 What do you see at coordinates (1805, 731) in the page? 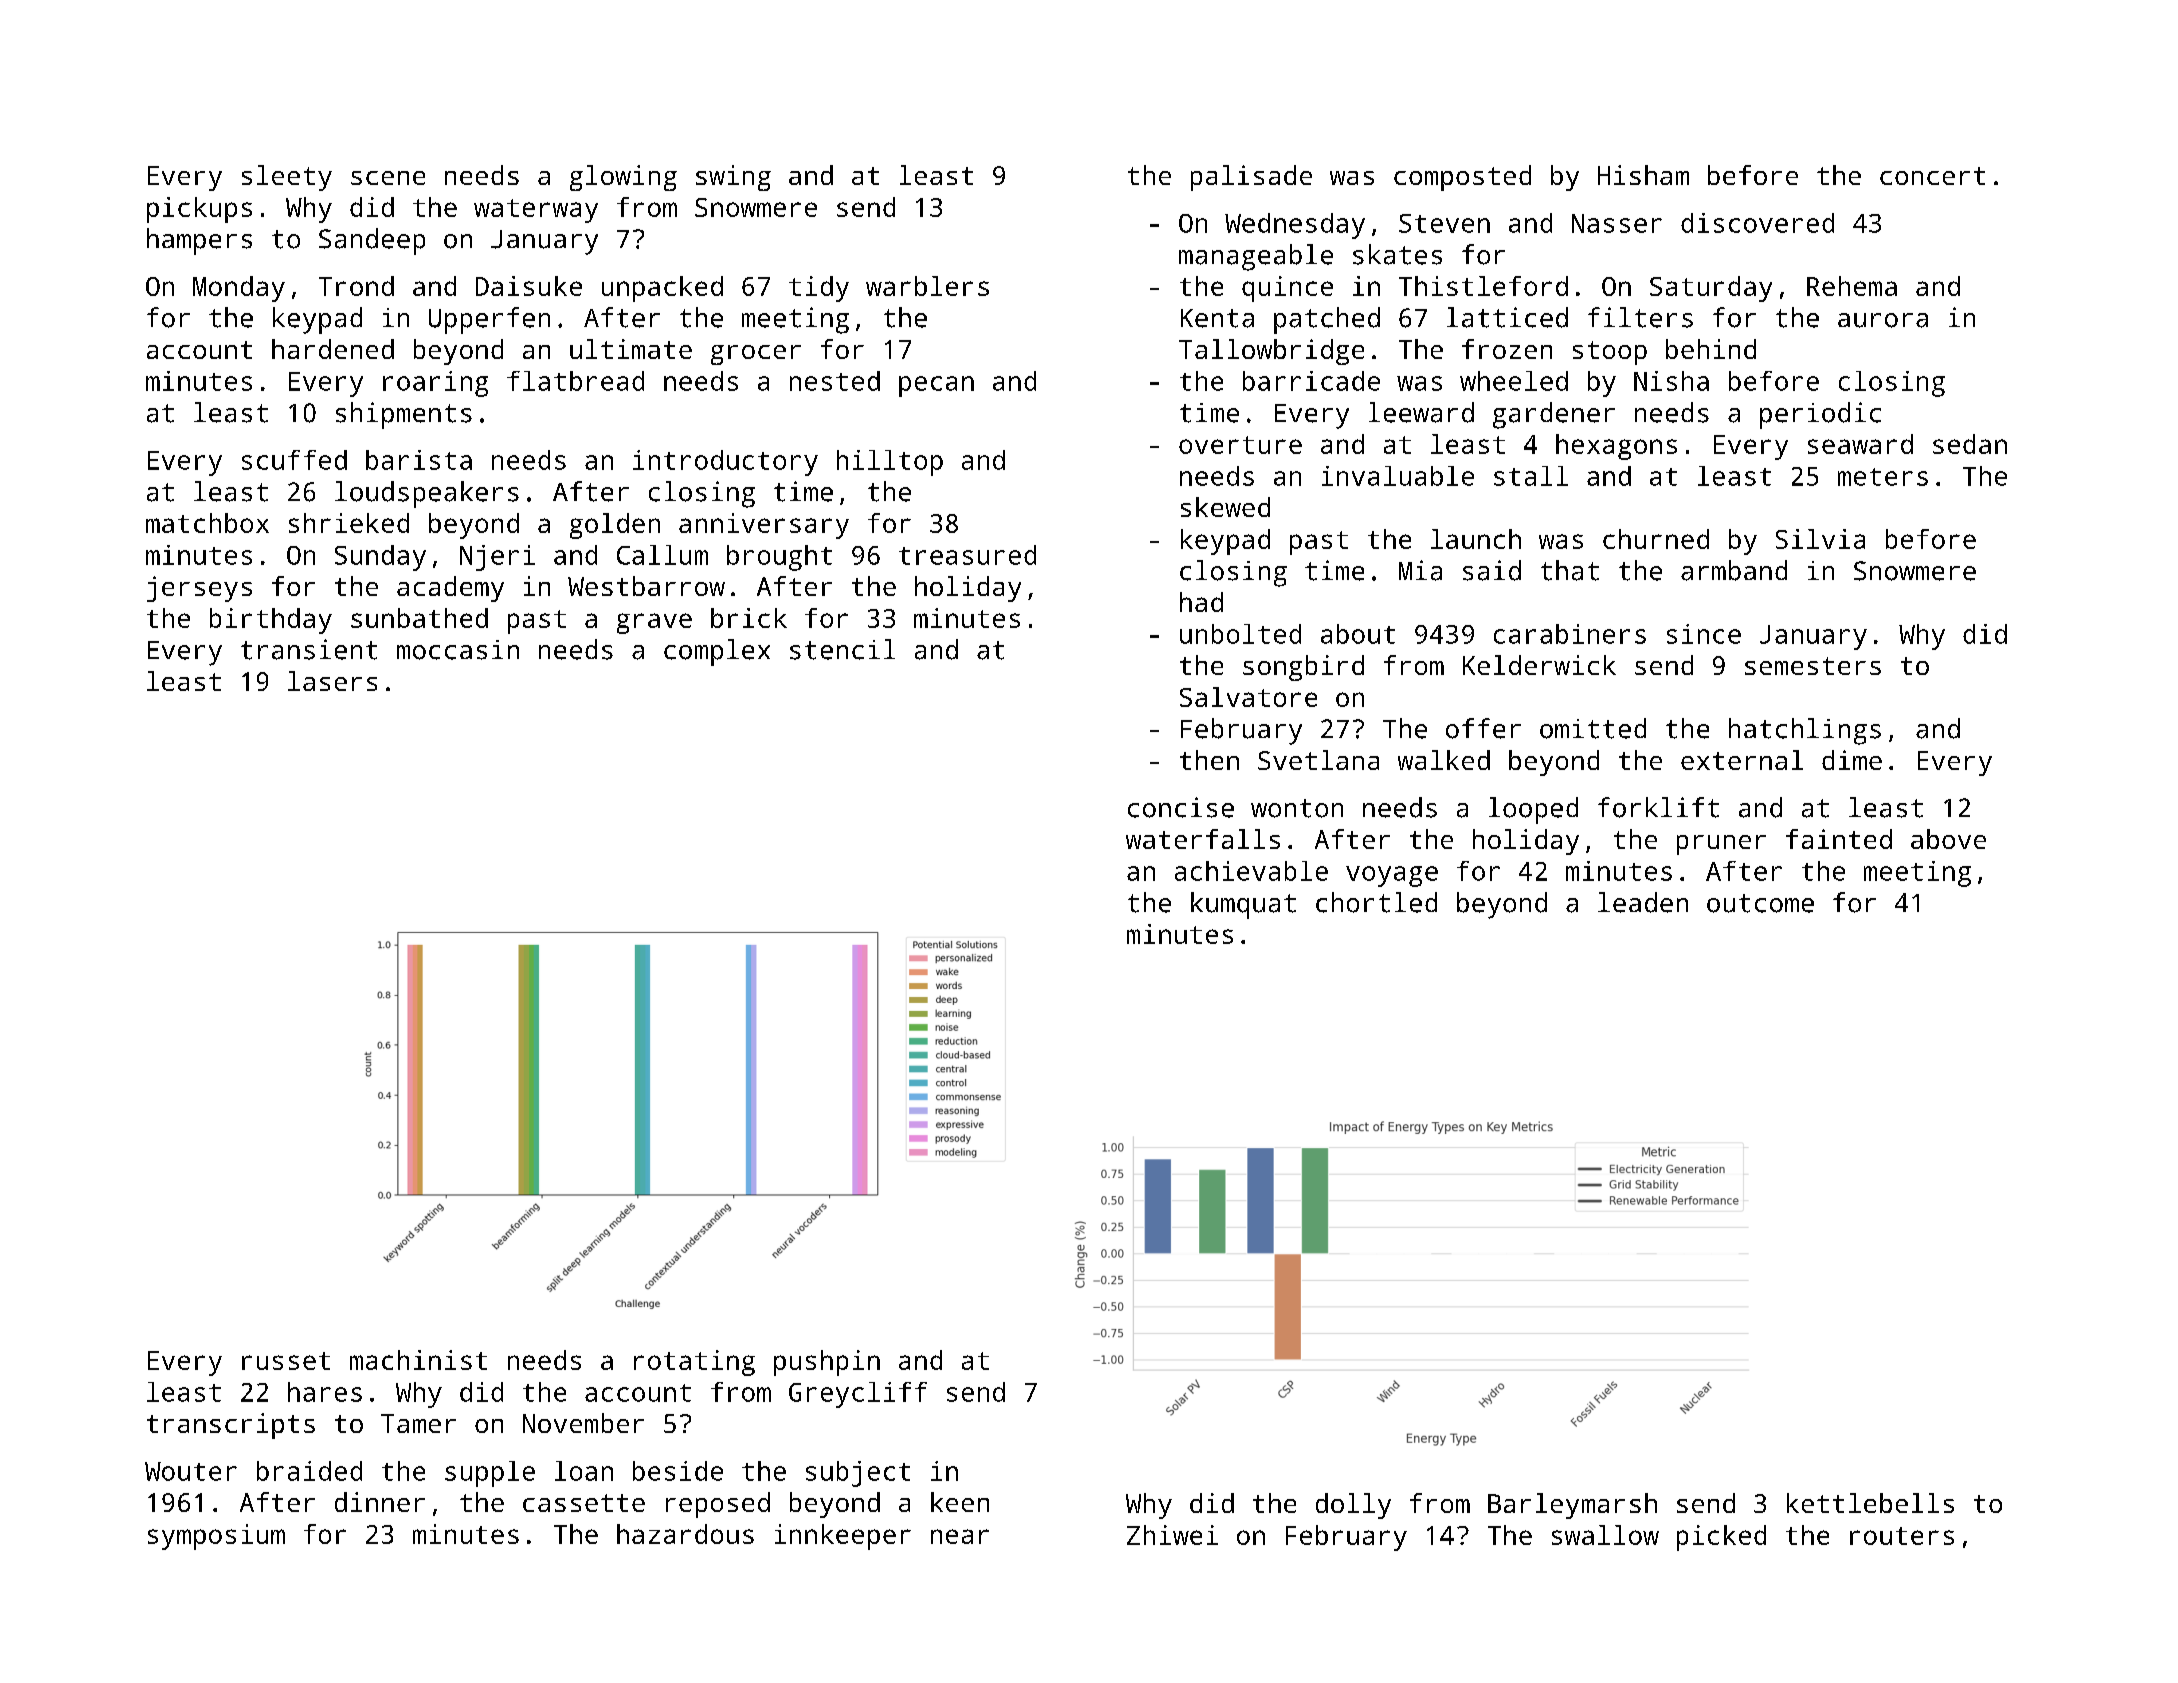
I see `hatchlings` at bounding box center [1805, 731].
